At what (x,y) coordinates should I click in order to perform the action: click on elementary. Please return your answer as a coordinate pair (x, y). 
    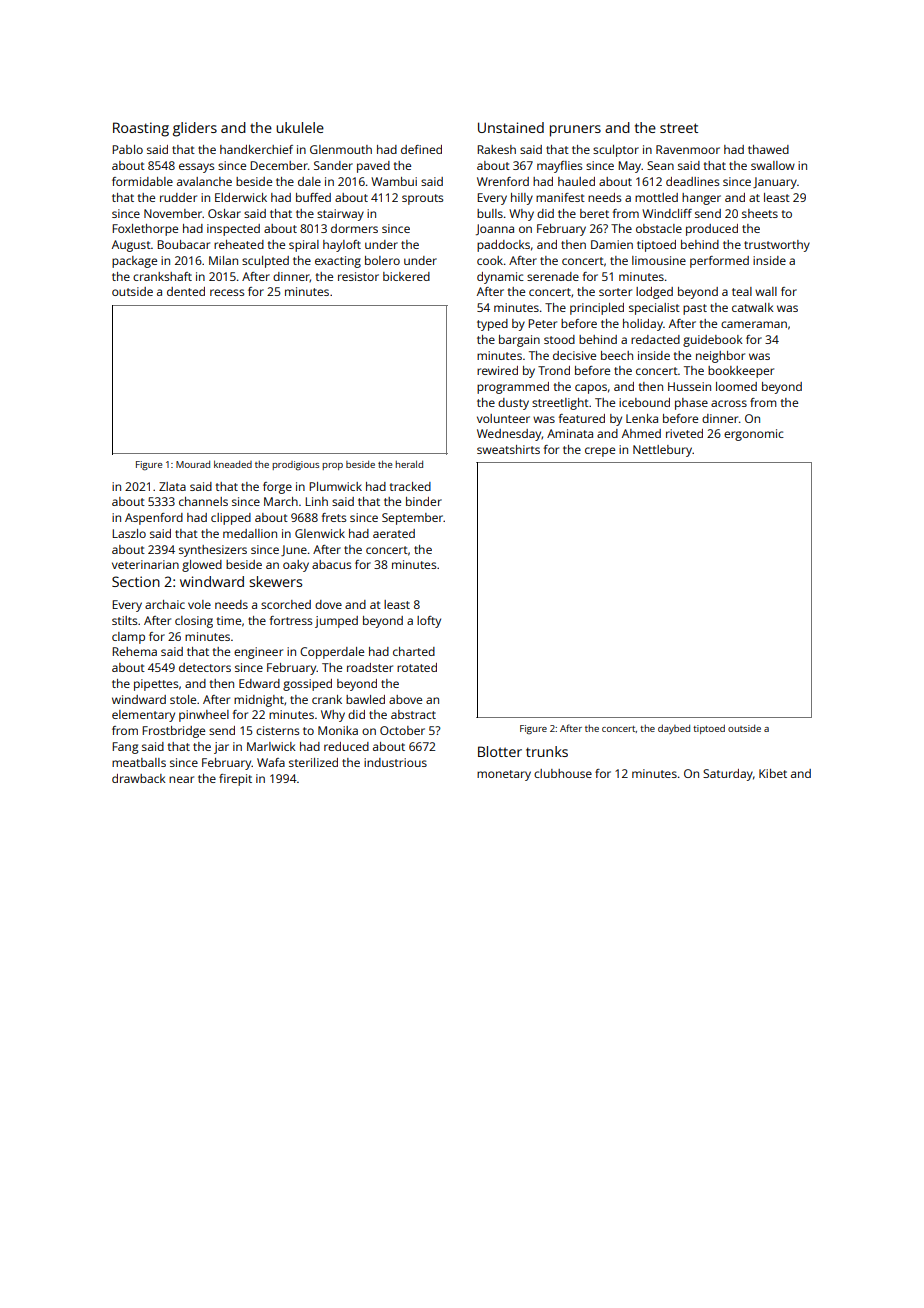
    Looking at the image, I should click on (143, 716).
